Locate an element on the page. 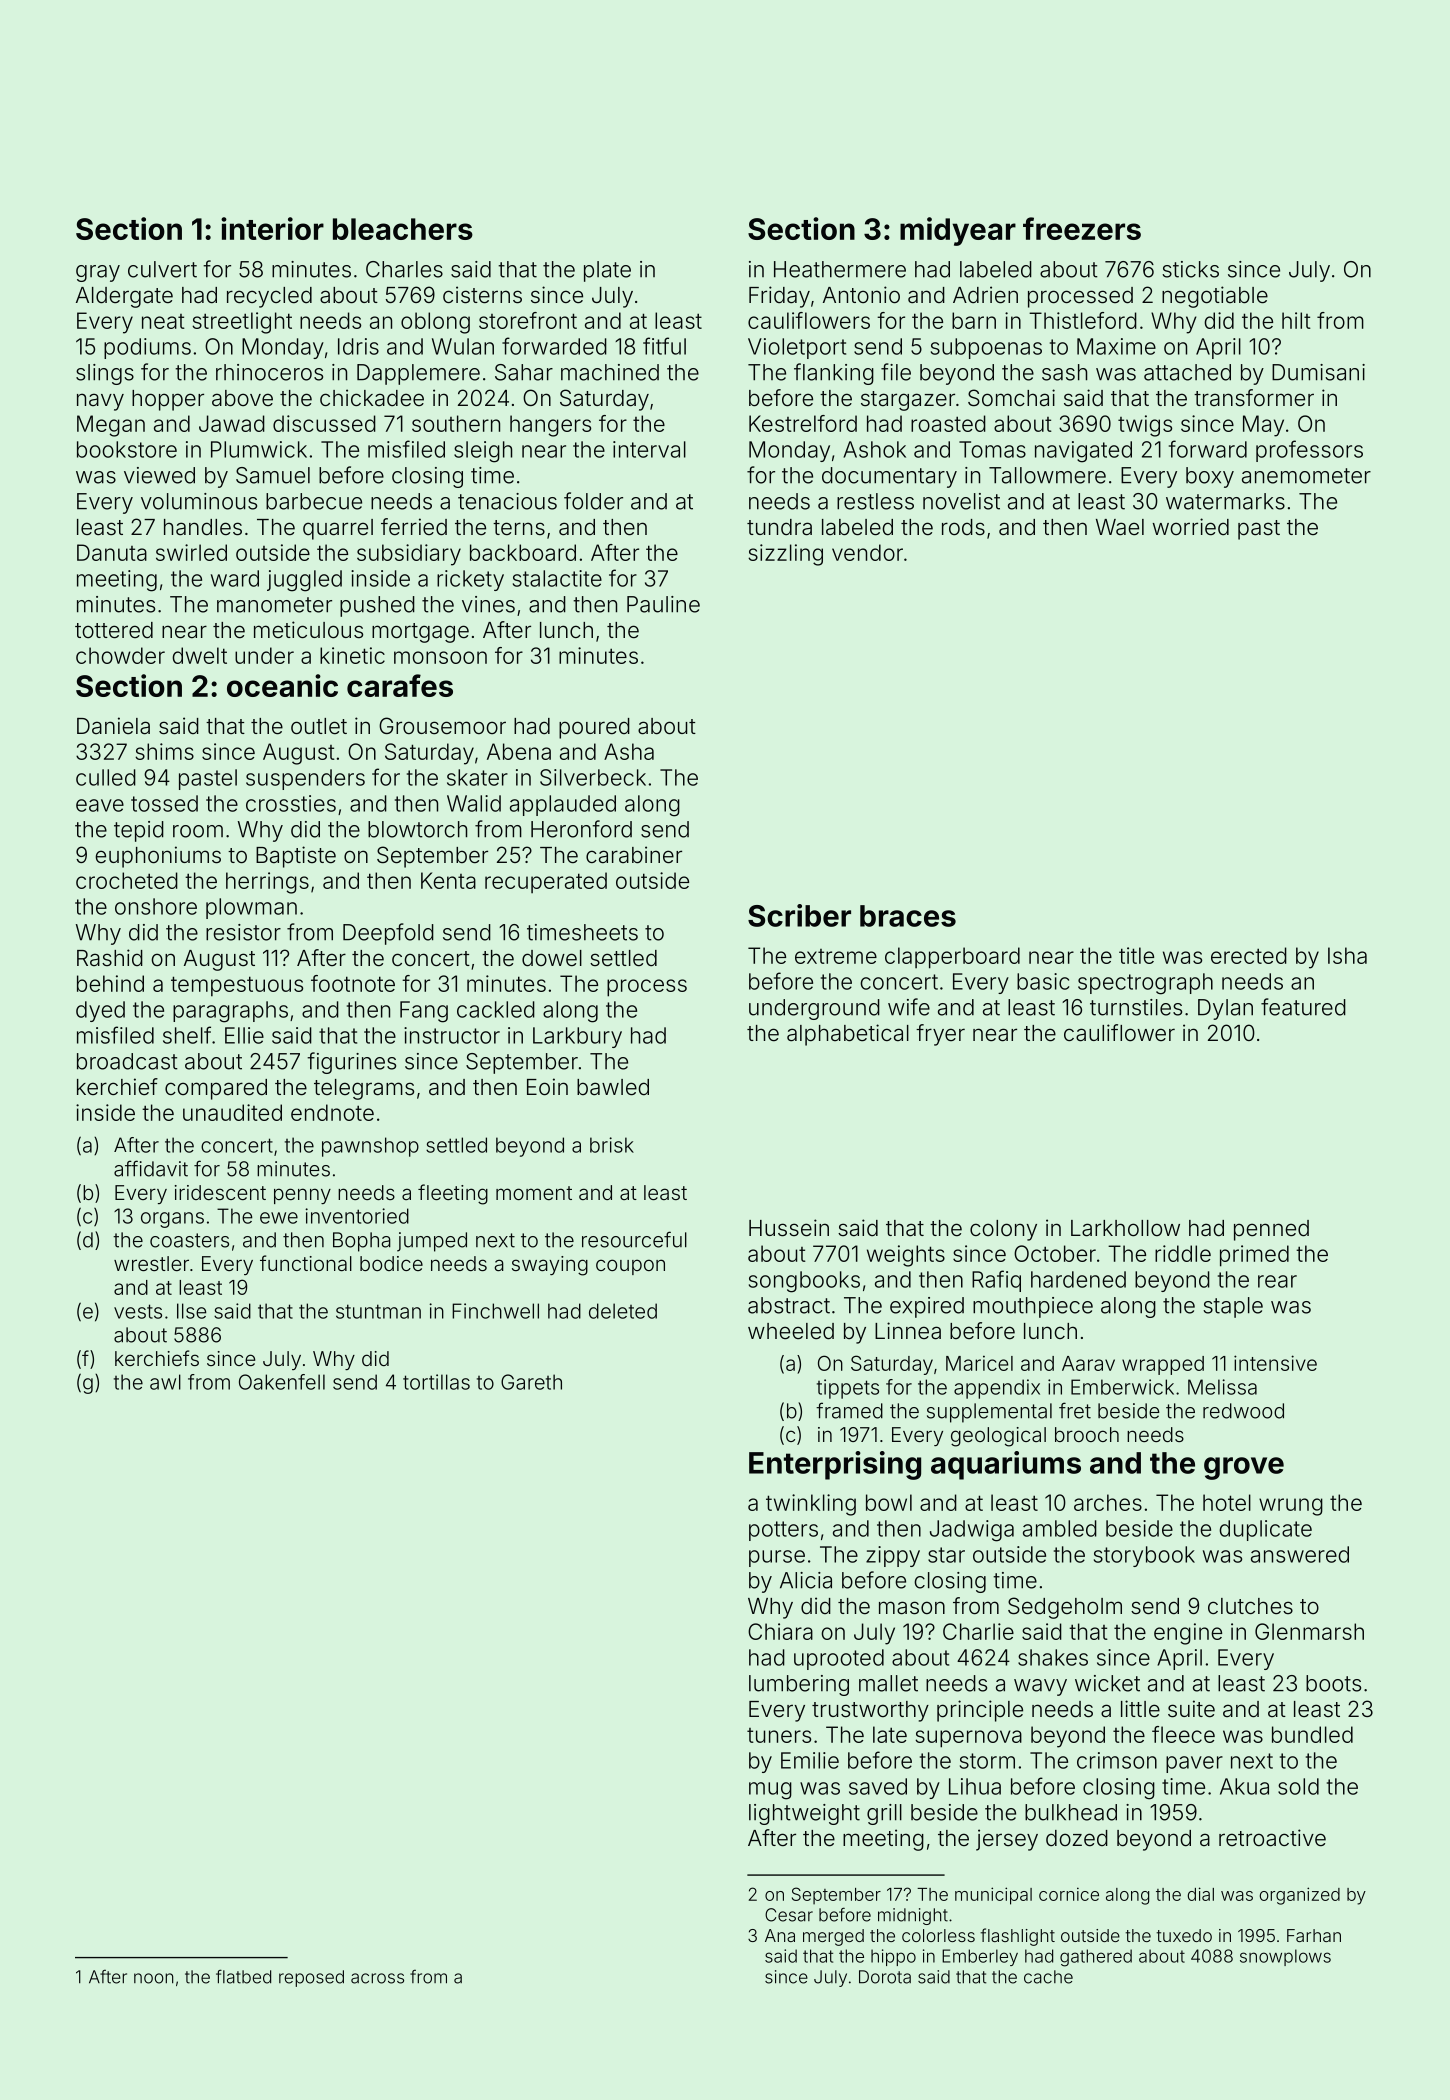 This page has height=2100, width=1450. weights is located at coordinates (906, 1256).
